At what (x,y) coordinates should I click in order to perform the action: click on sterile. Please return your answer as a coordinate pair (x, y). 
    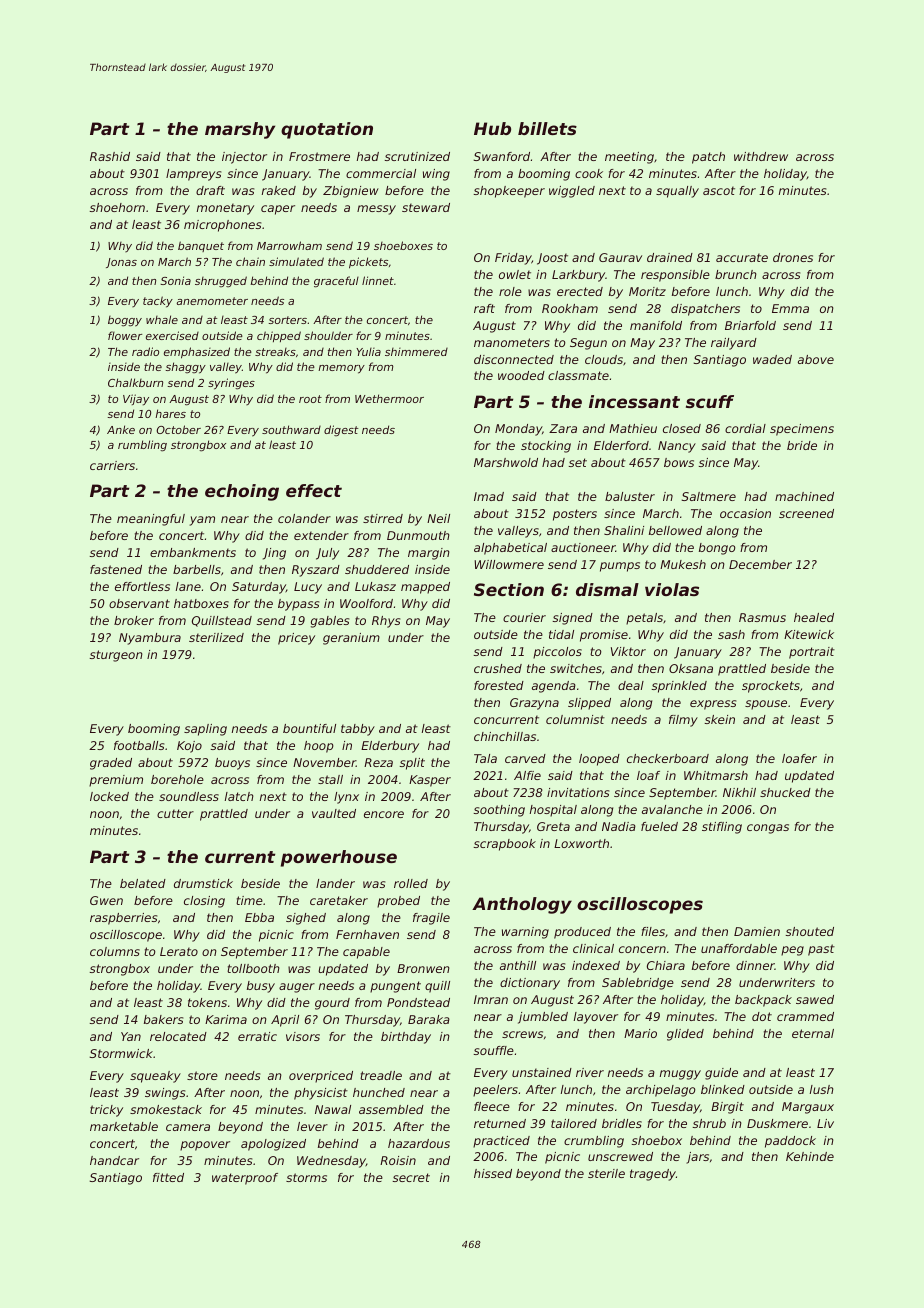
    Looking at the image, I should click on (606, 1173).
